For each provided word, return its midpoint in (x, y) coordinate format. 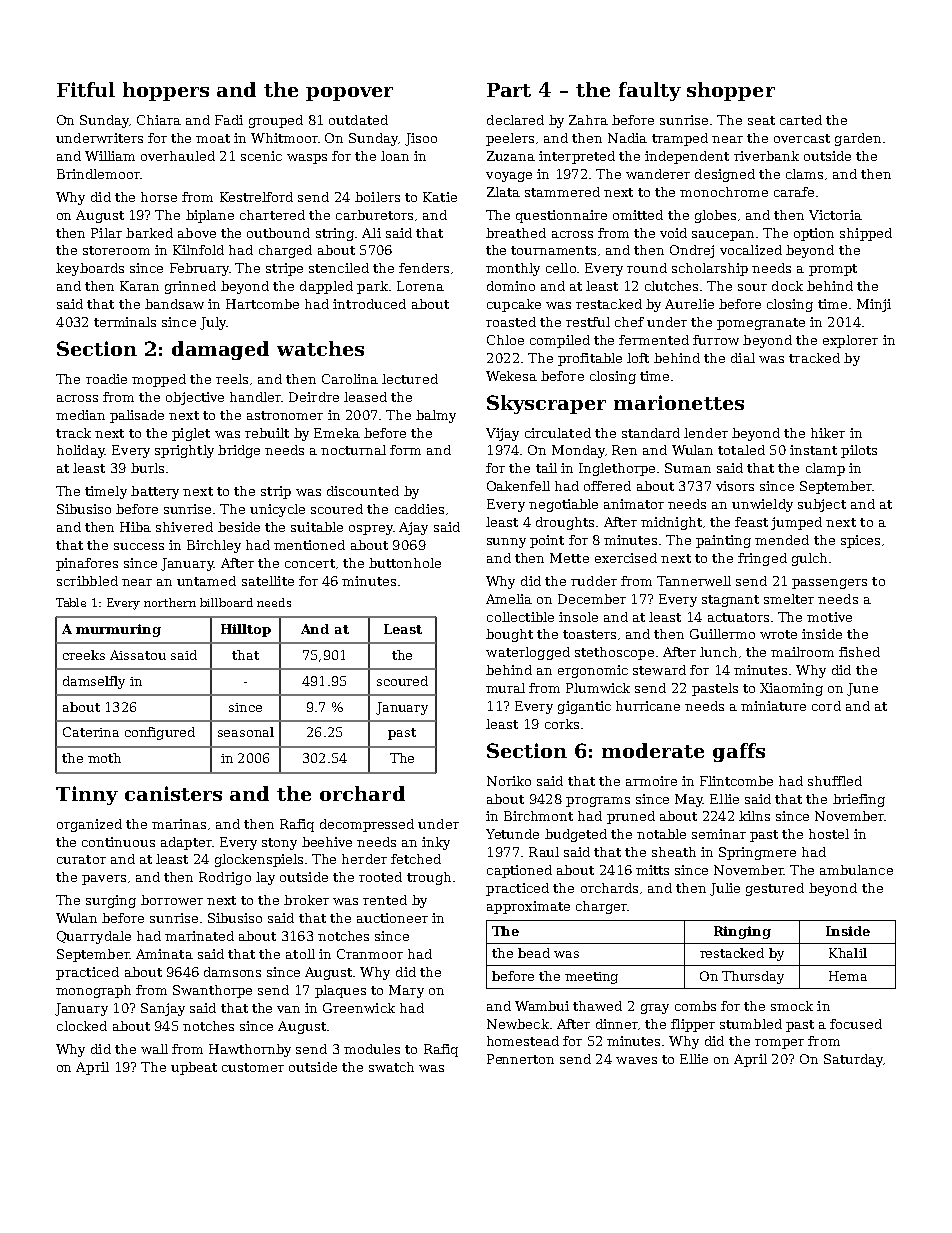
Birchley (214, 546)
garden (858, 139)
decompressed (367, 825)
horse (159, 197)
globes (715, 216)
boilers (377, 197)
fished (859, 652)
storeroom (116, 250)
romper (779, 1044)
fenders (424, 268)
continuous (118, 842)
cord (826, 706)
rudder (594, 581)
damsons (232, 972)
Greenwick (359, 1008)
